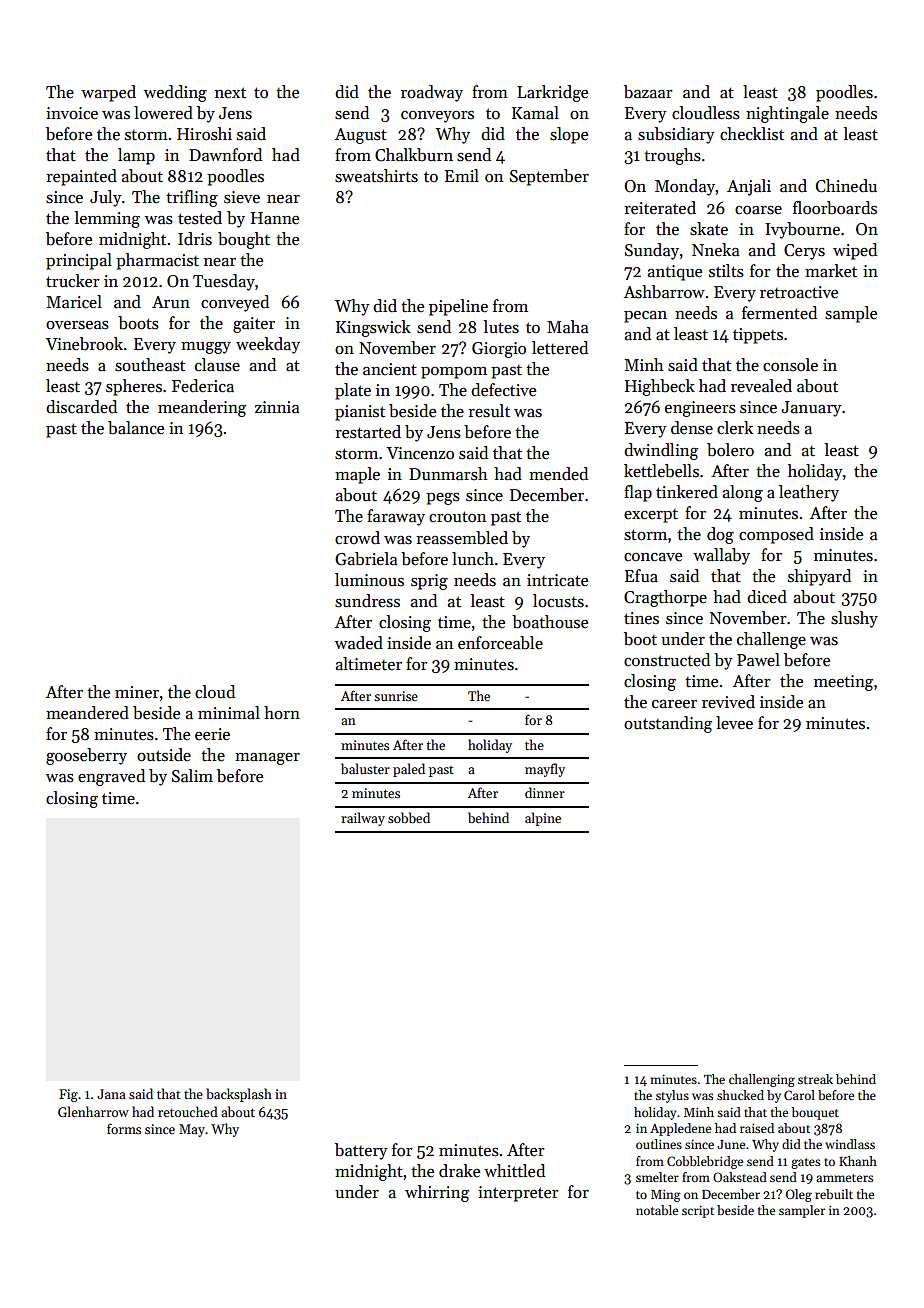  Describe the element at coordinates (819, 577) in the screenshot. I see `shipyard` at that location.
